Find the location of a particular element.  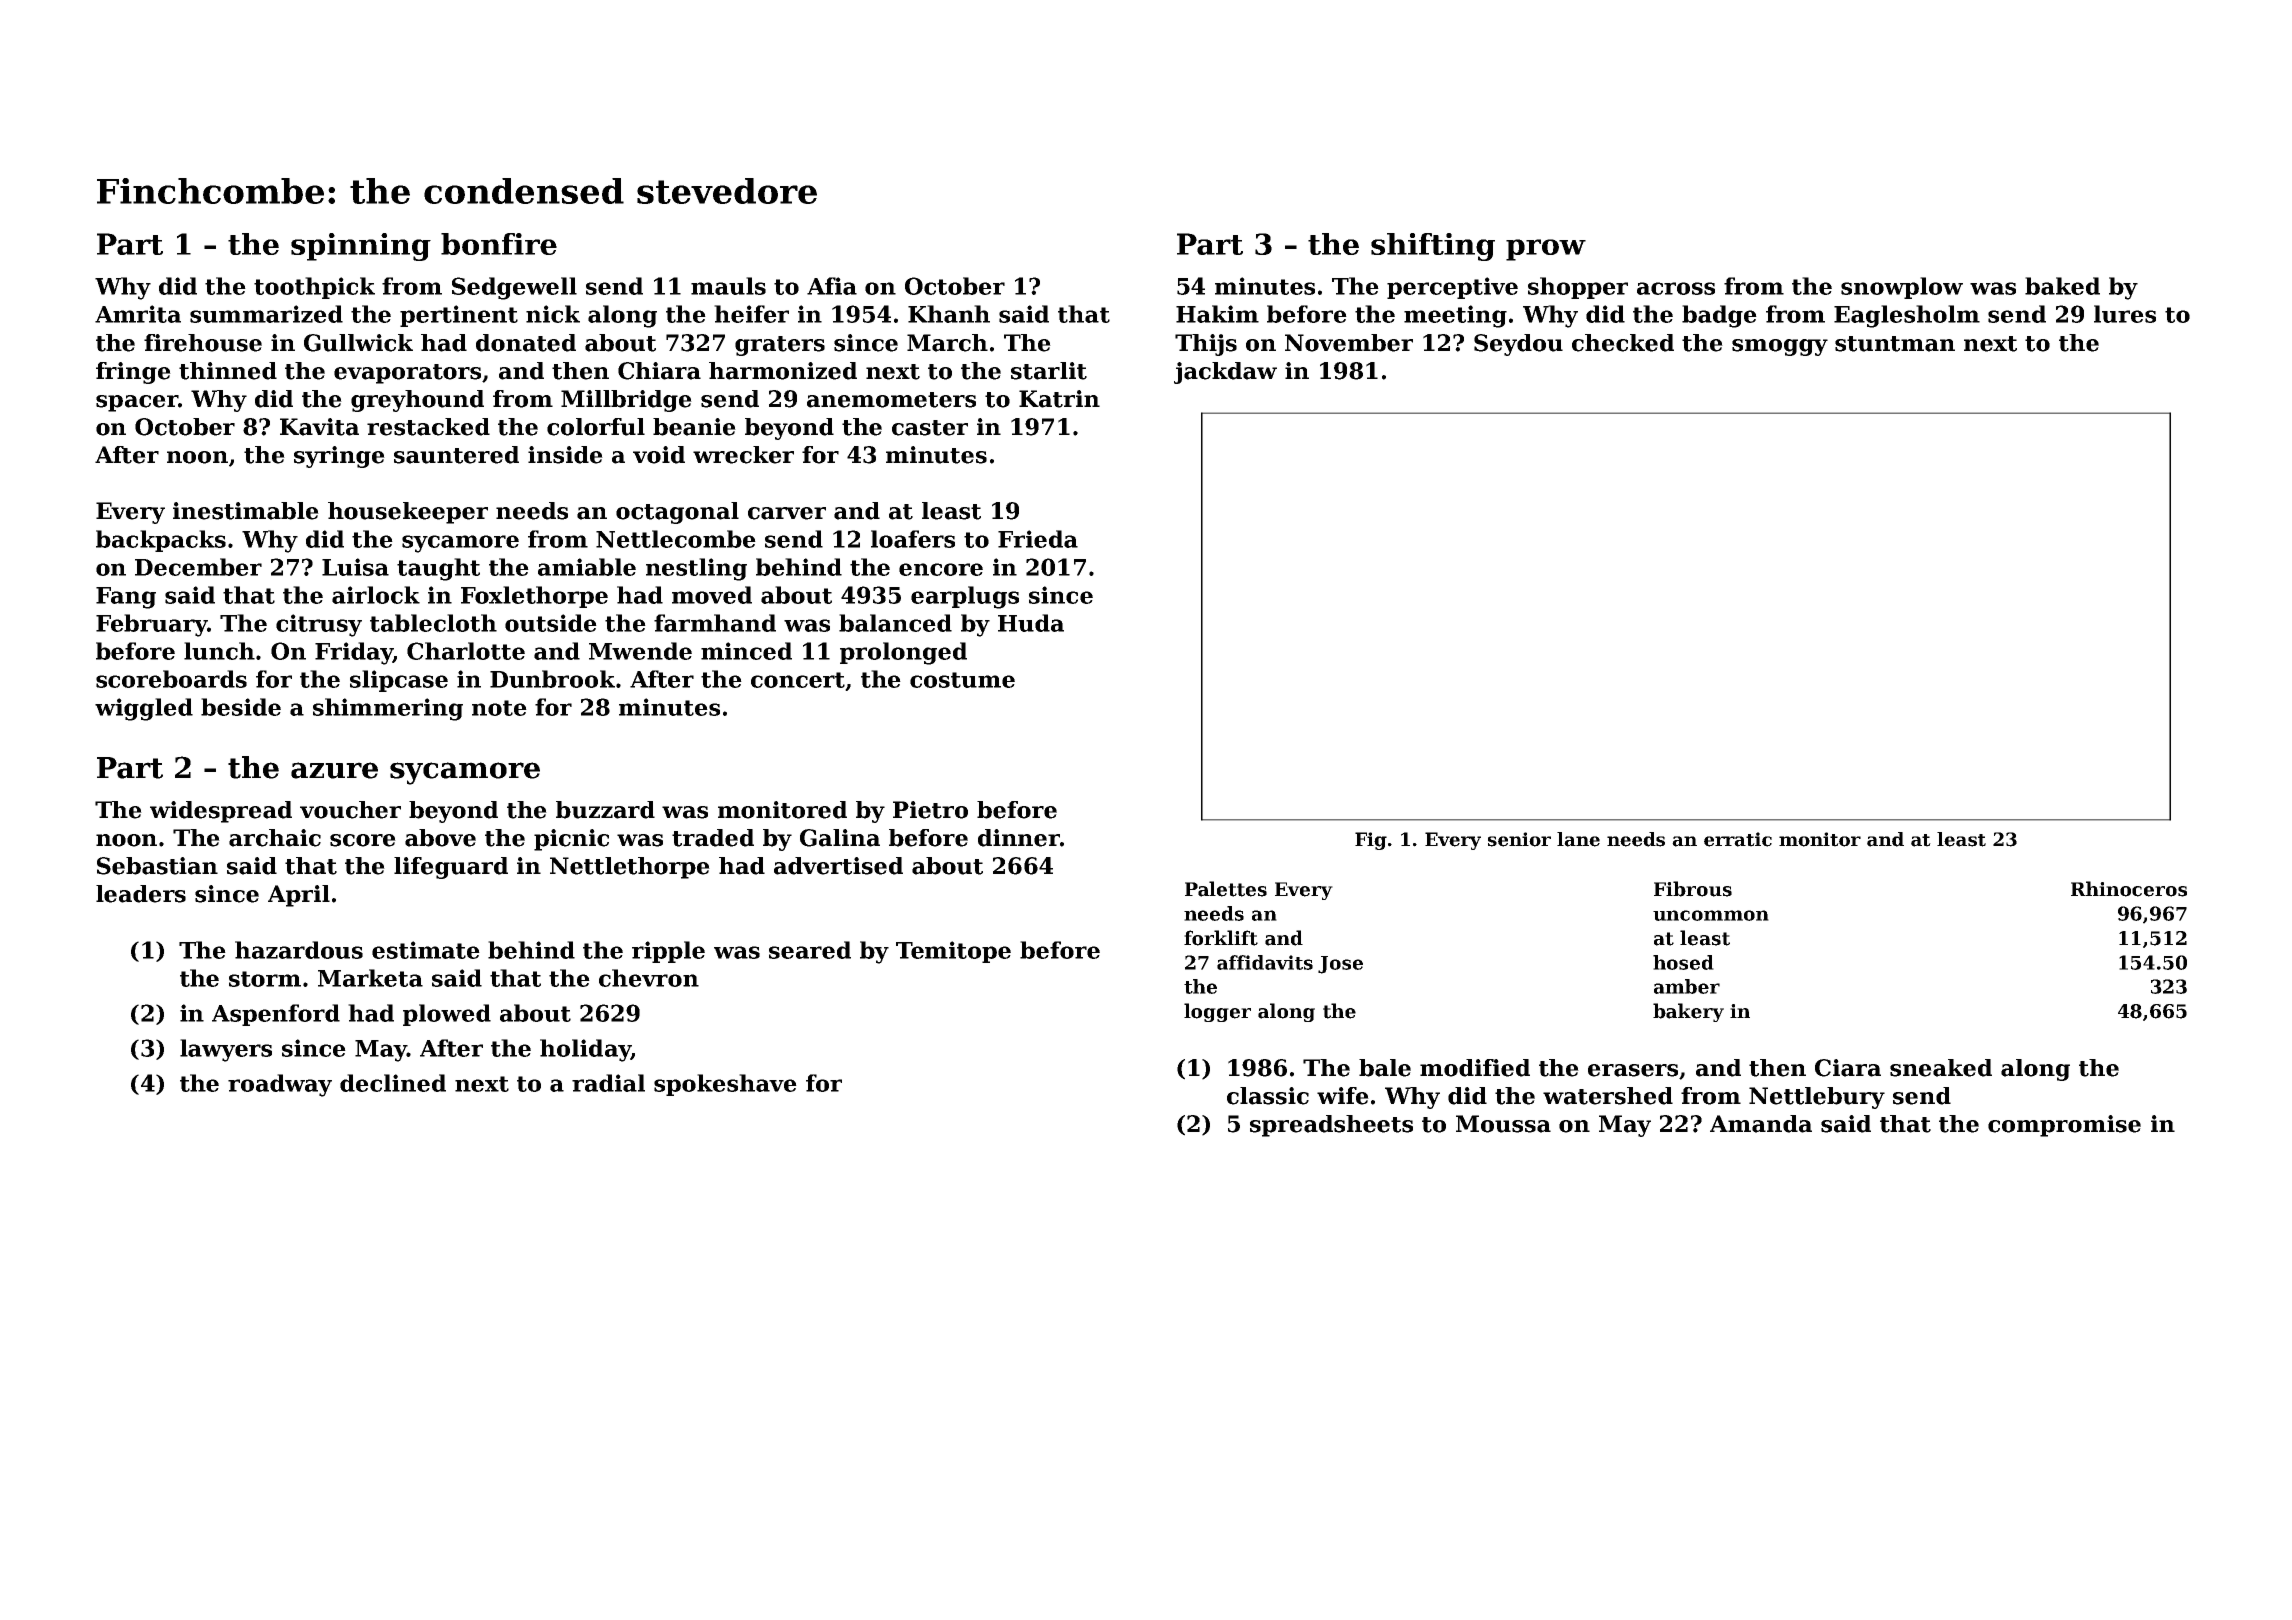

roadway is located at coordinates (280, 1085).
